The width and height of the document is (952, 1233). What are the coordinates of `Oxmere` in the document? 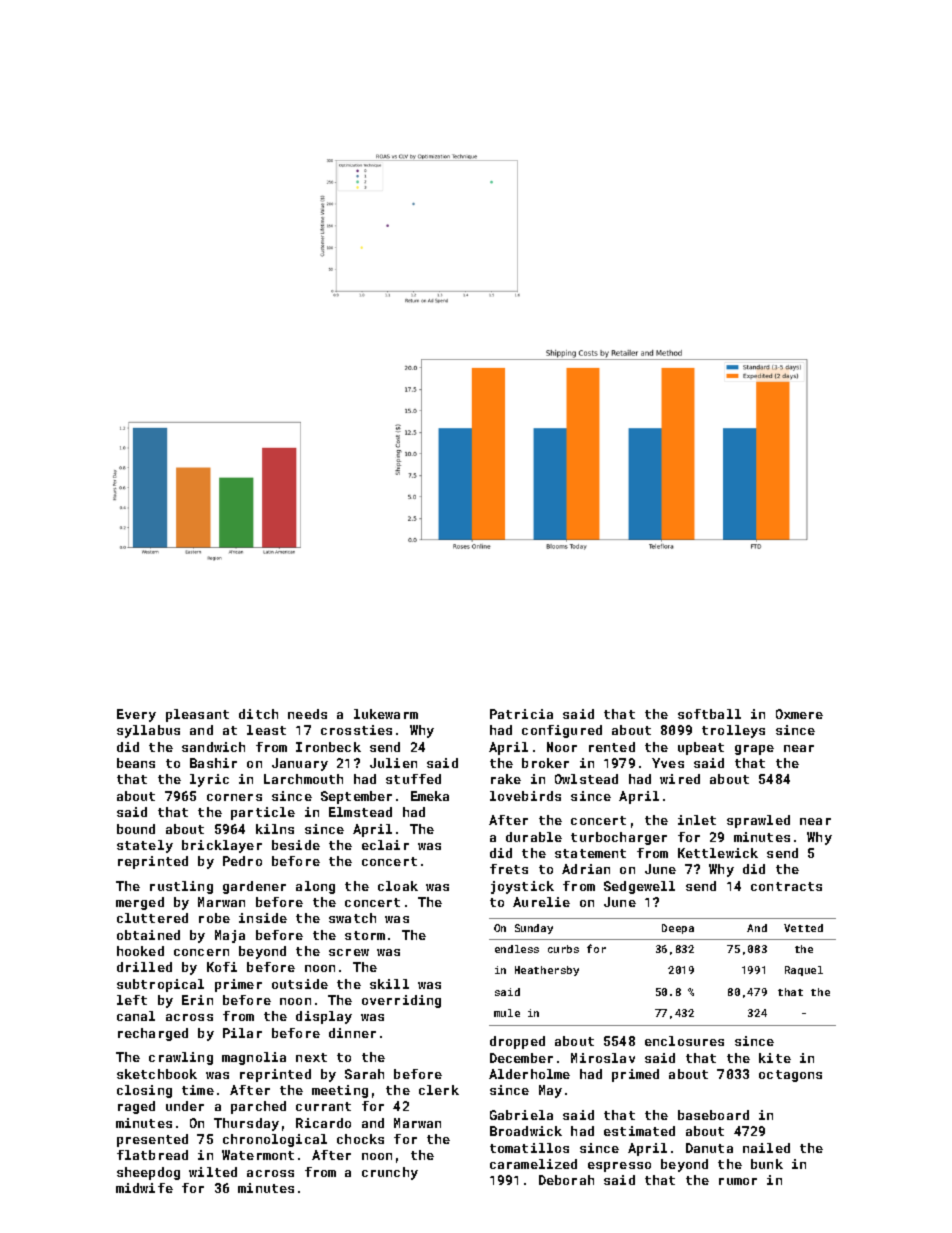 It's located at (799, 714).
